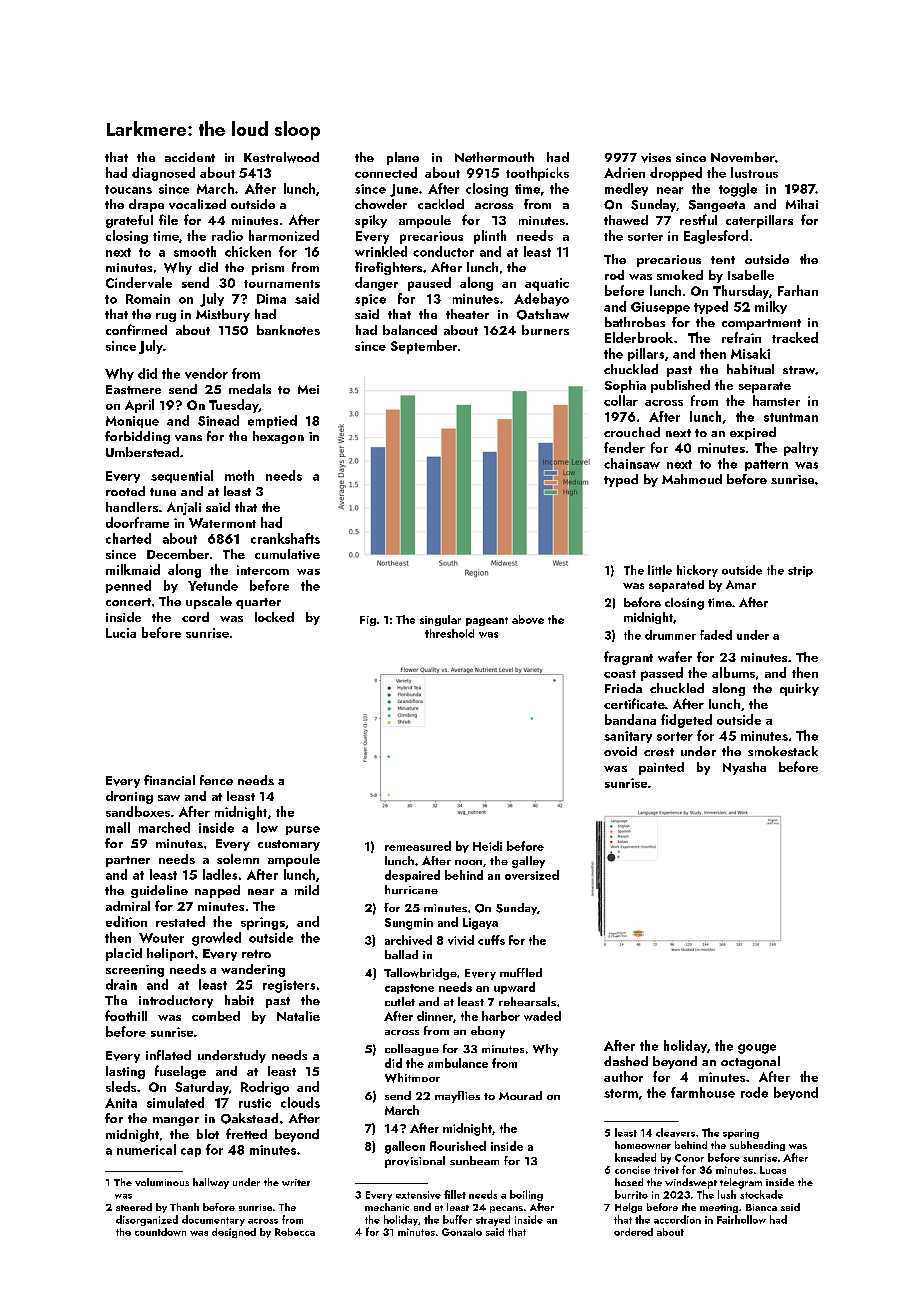 Image resolution: width=924 pixels, height=1308 pixels. What do you see at coordinates (190, 157) in the page?
I see `accident` at bounding box center [190, 157].
